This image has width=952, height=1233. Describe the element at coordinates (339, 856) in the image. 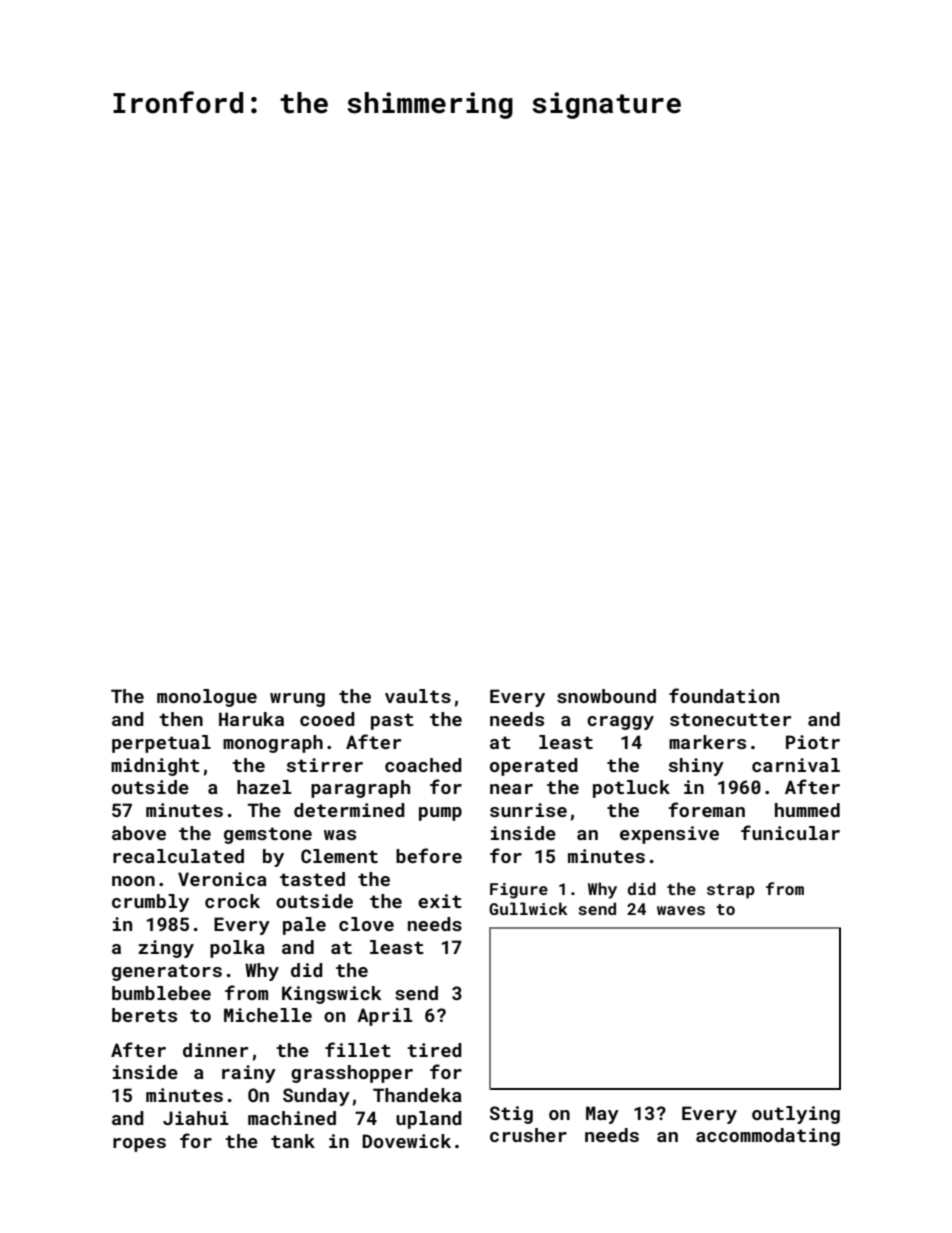

I see `Clement` at that location.
